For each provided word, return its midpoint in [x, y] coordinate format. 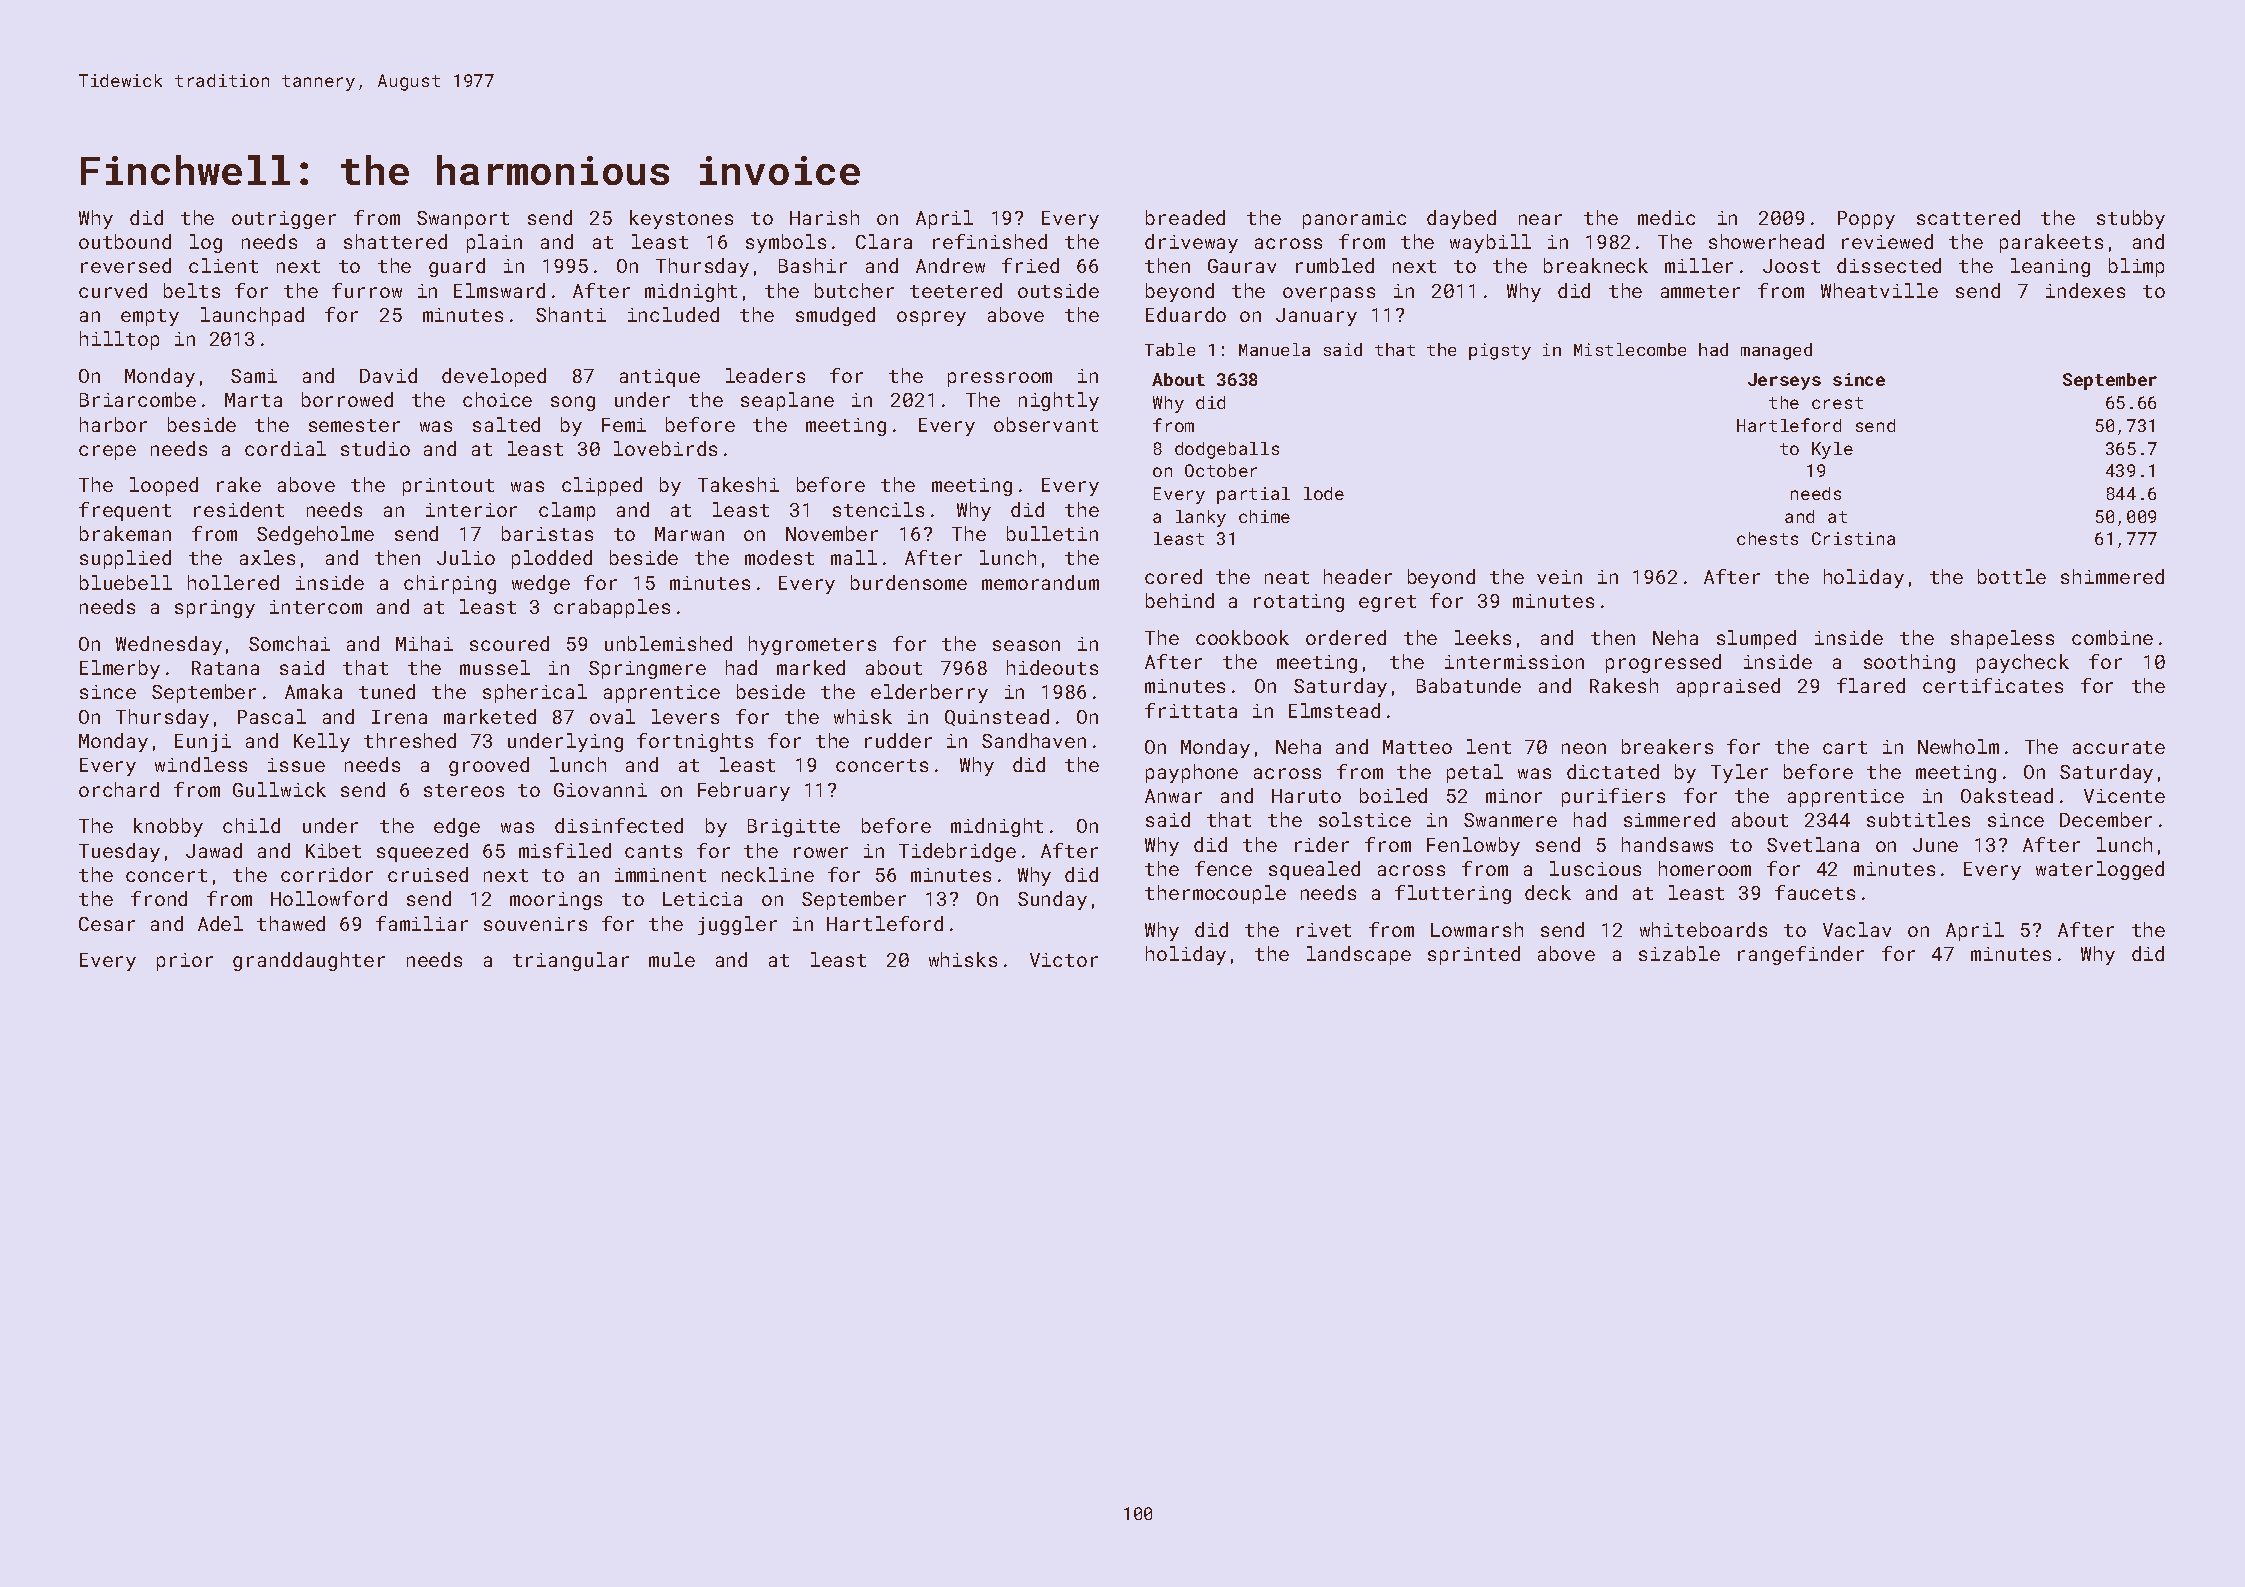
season [1026, 645]
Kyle [1832, 450]
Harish [824, 217]
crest [1837, 403]
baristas [547, 533]
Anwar [1173, 796]
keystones [681, 219]
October [1221, 470]
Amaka [313, 691]
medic [1666, 217]
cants [653, 851]
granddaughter [309, 961]
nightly [1059, 401]
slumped [1756, 639]
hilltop [119, 340]
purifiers [1613, 797]
